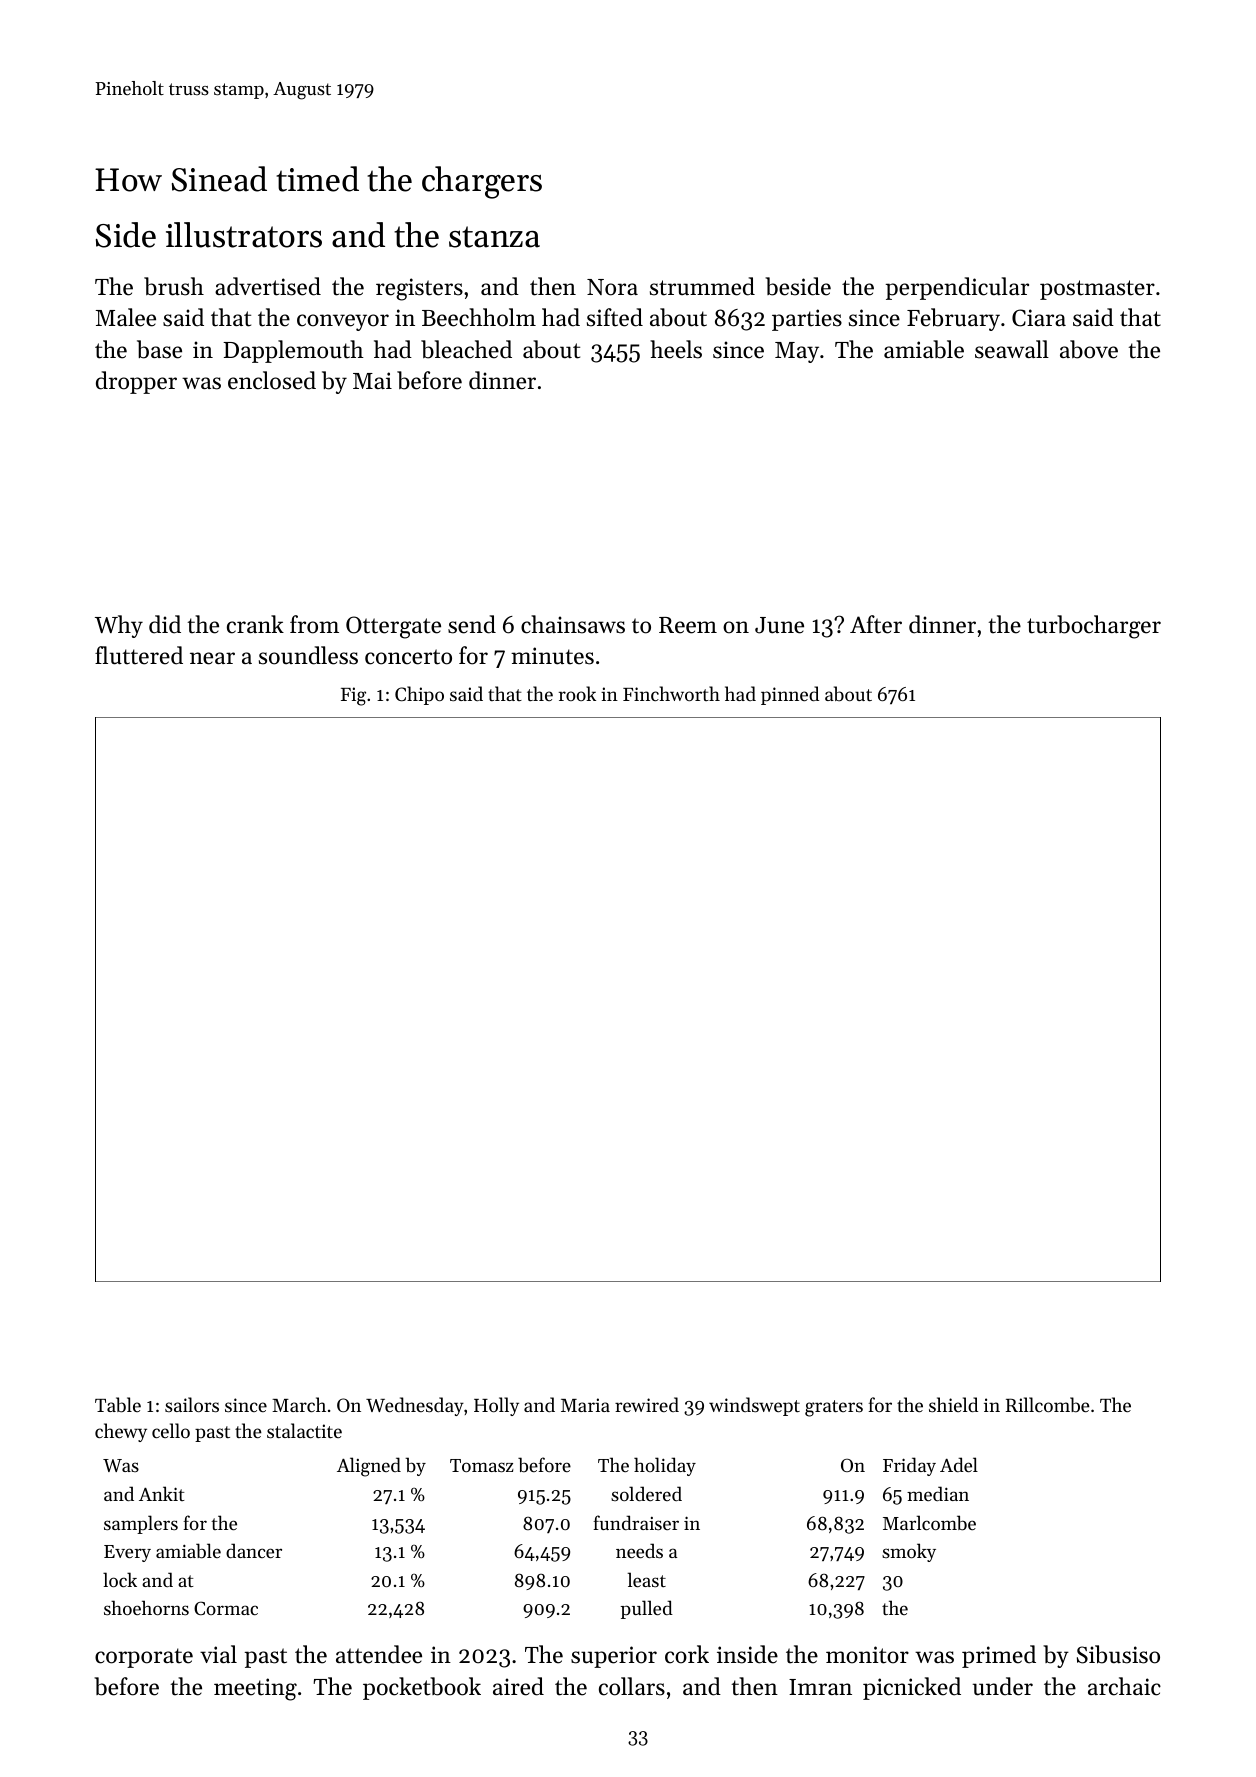  Describe the element at coordinates (577, 693) in the screenshot. I see `rook` at that location.
